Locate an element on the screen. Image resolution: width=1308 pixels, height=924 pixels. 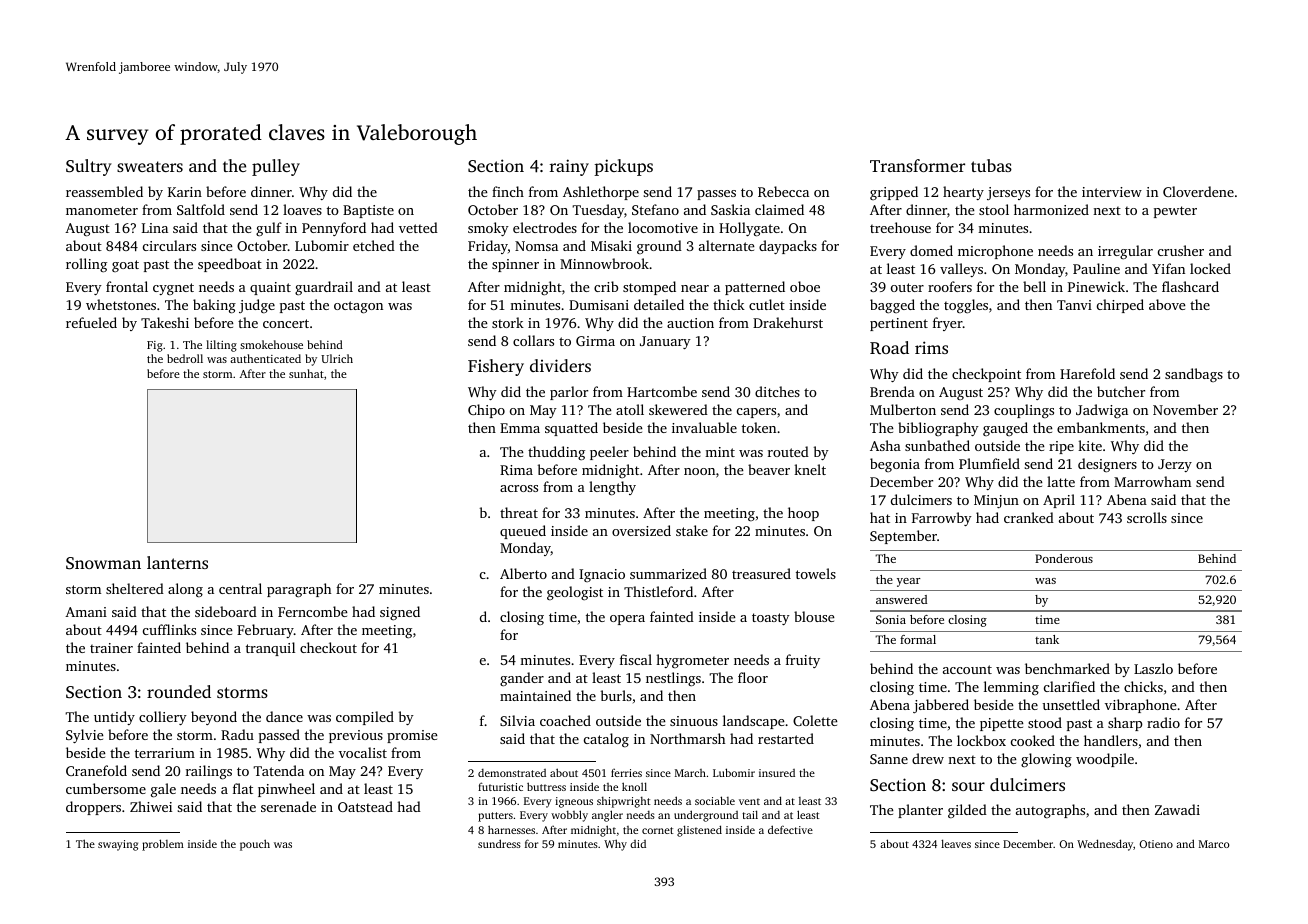
reassembled is located at coordinates (104, 191).
